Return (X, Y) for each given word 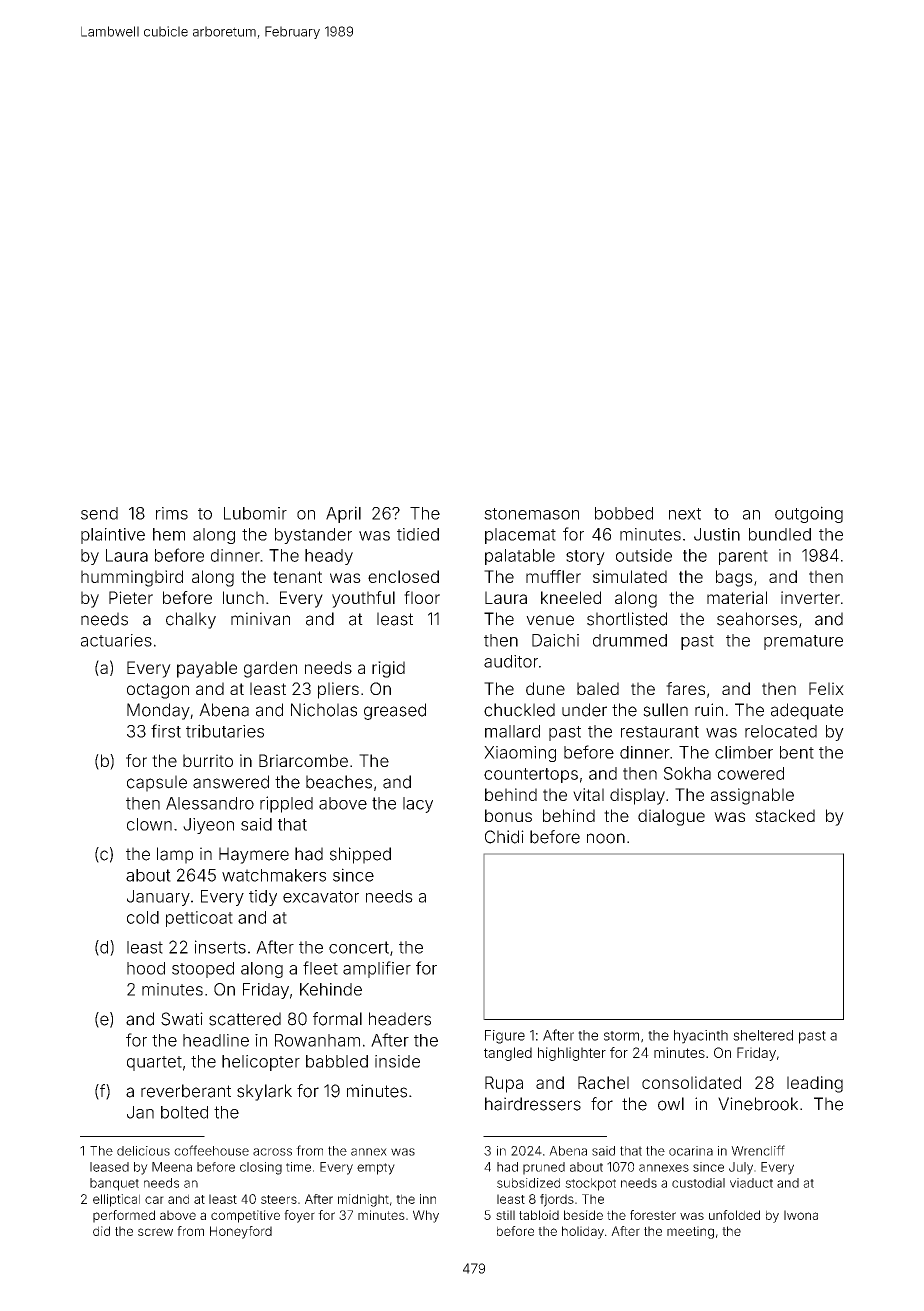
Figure (505, 1037)
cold (143, 917)
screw (155, 1232)
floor (422, 597)
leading (815, 1084)
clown (149, 824)
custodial (698, 1183)
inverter (810, 597)
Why (426, 1216)
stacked (785, 815)
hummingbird (132, 578)
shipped (360, 855)
